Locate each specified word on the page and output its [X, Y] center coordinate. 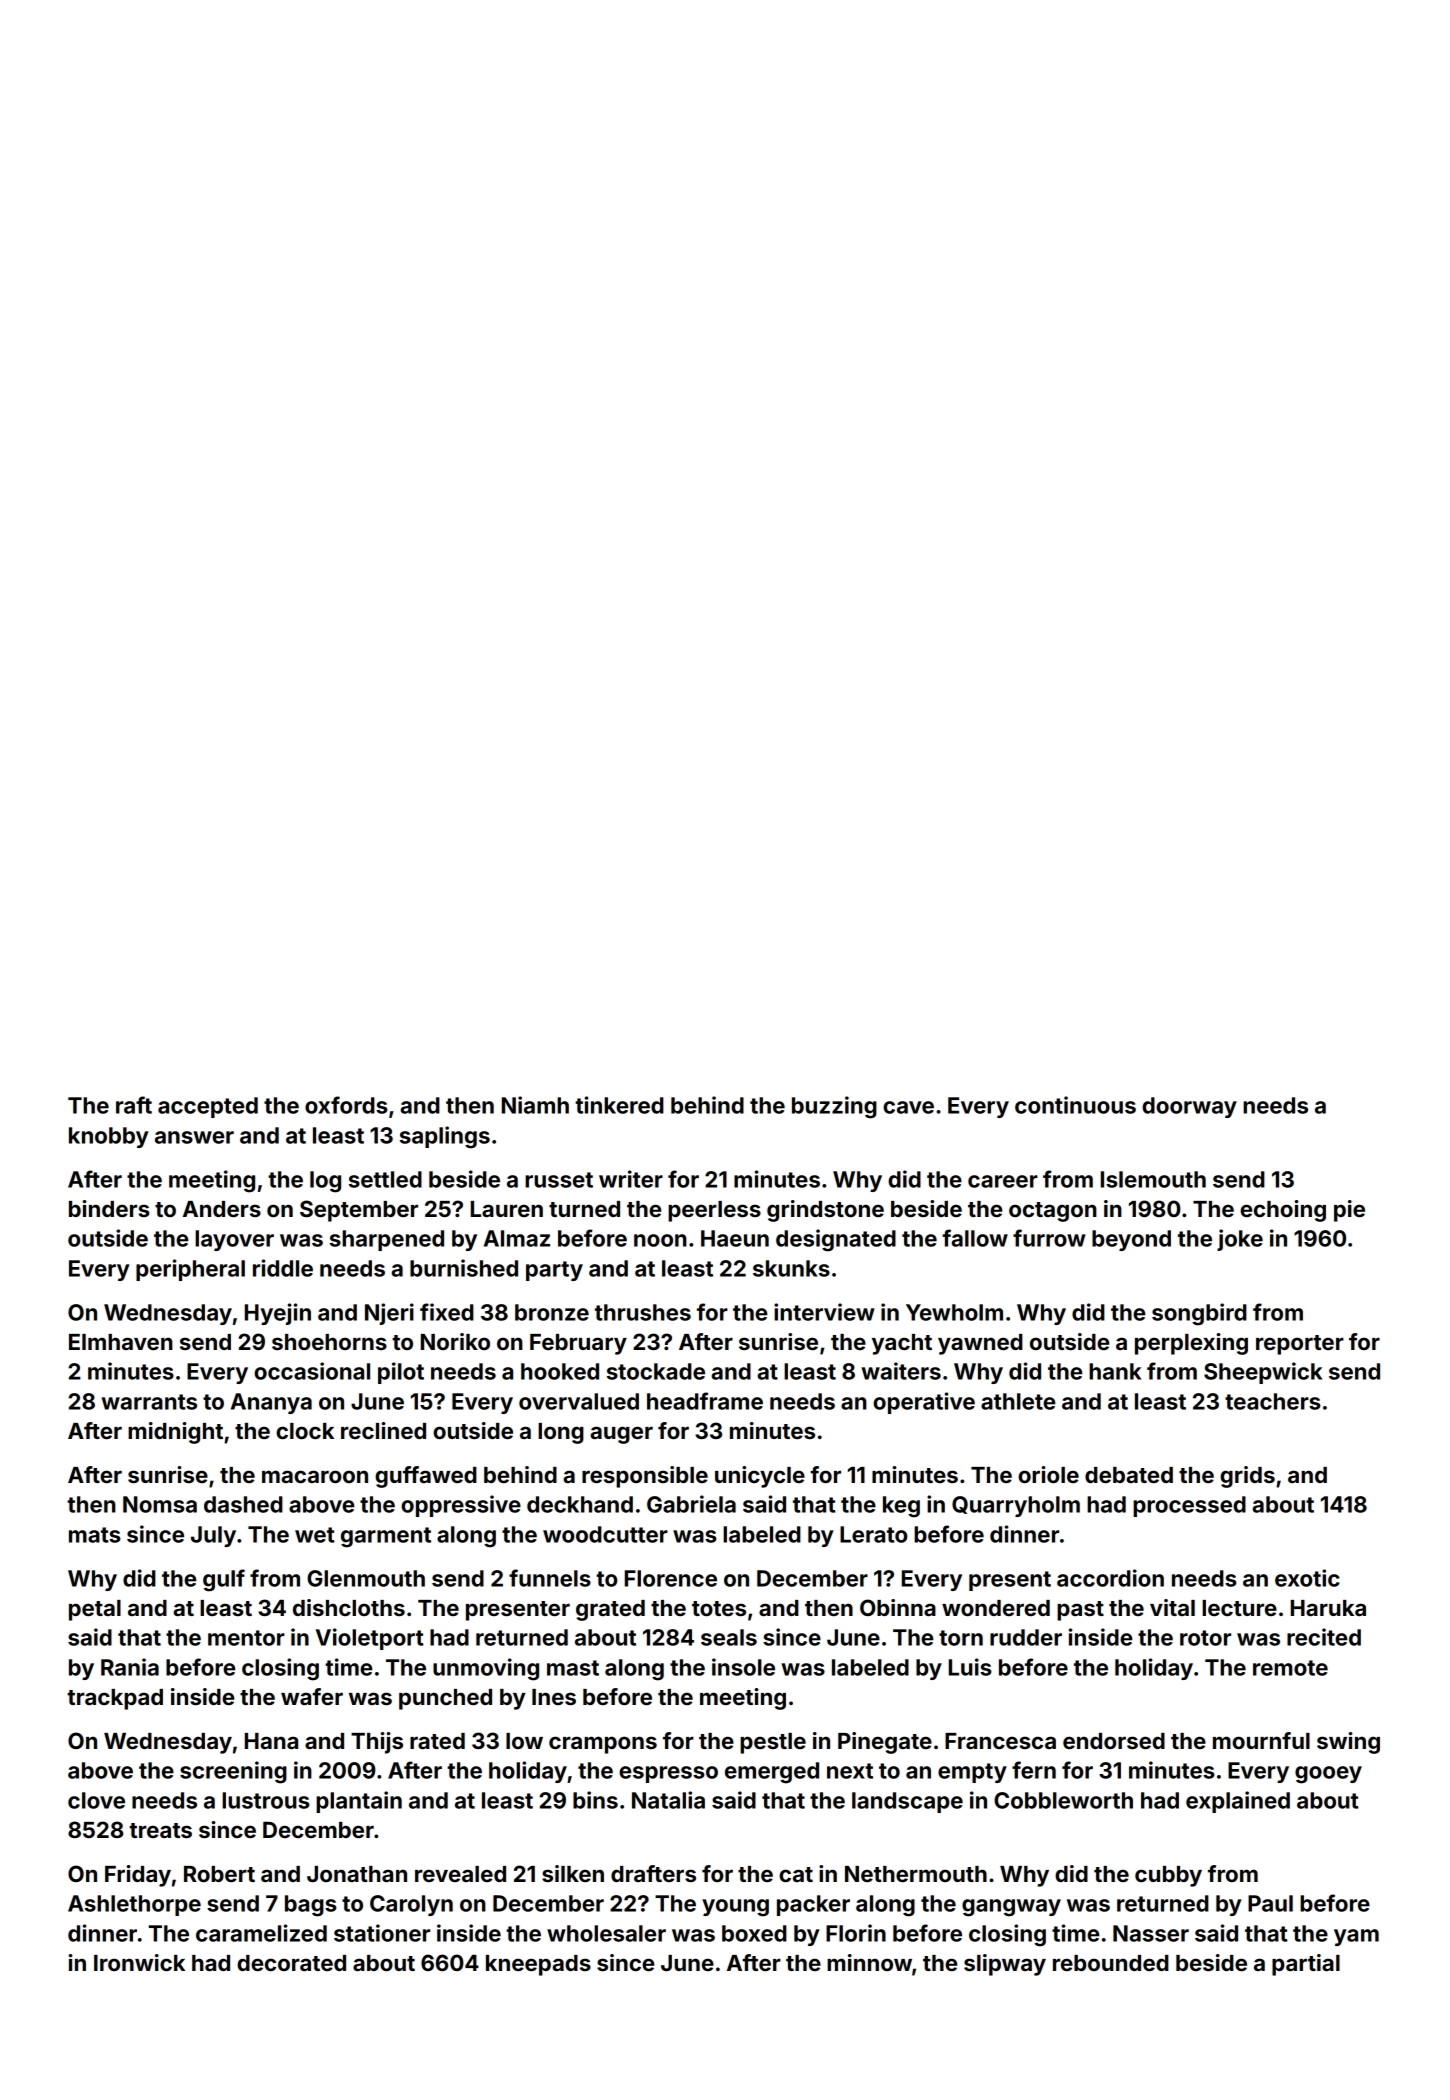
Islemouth [1153, 1179]
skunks [791, 1268]
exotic [1307, 1578]
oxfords [346, 1105]
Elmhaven [121, 1342]
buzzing [834, 1107]
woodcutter [605, 1534]
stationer [382, 1933]
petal [95, 1610]
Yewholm [954, 1312]
